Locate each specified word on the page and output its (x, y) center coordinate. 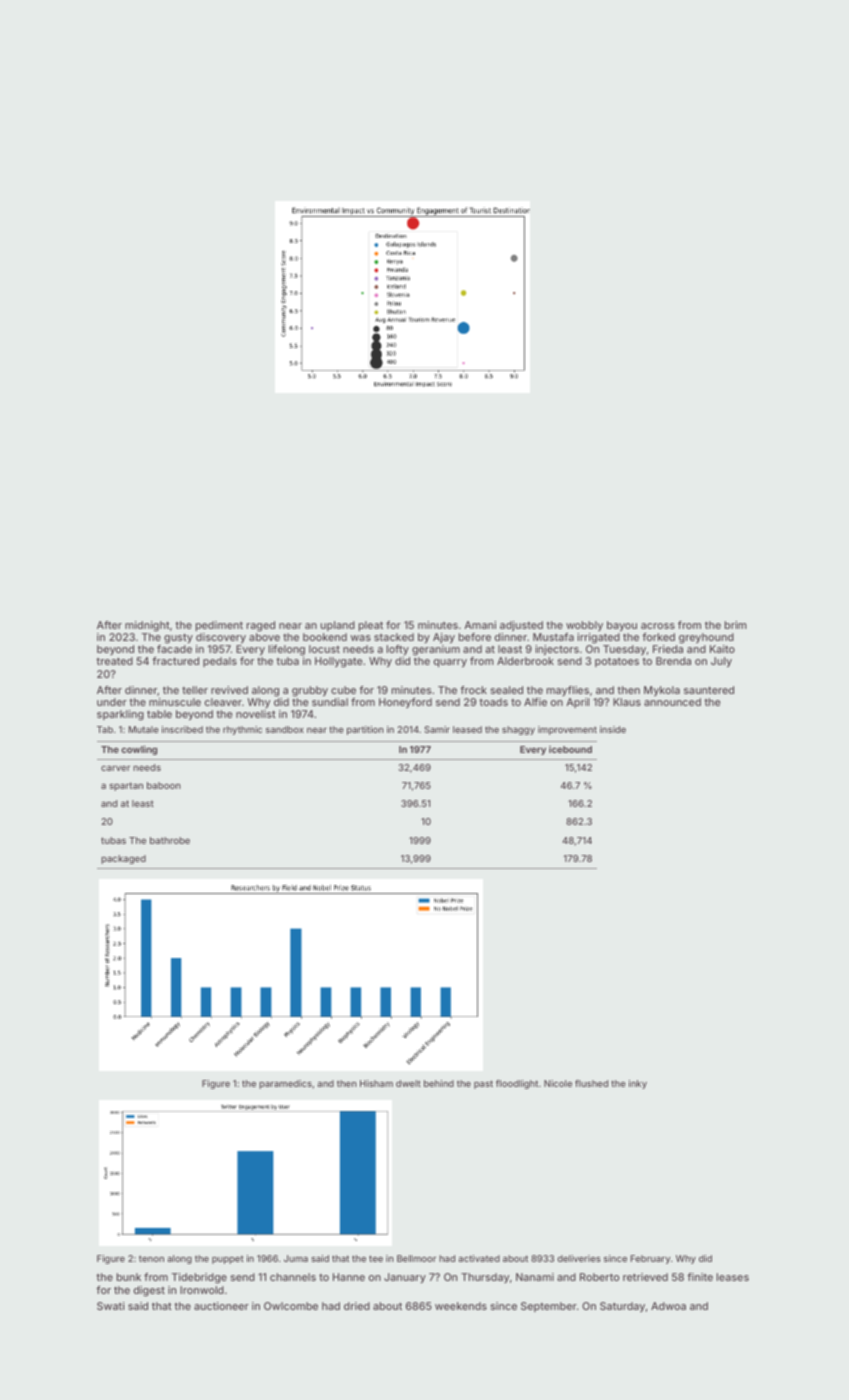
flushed (591, 1083)
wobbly (584, 626)
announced (672, 702)
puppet (228, 1259)
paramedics (285, 1084)
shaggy (518, 730)
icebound (570, 749)
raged (261, 626)
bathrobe (170, 840)
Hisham (376, 1083)
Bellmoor (416, 1258)
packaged (123, 859)
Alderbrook (525, 661)
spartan (126, 786)
